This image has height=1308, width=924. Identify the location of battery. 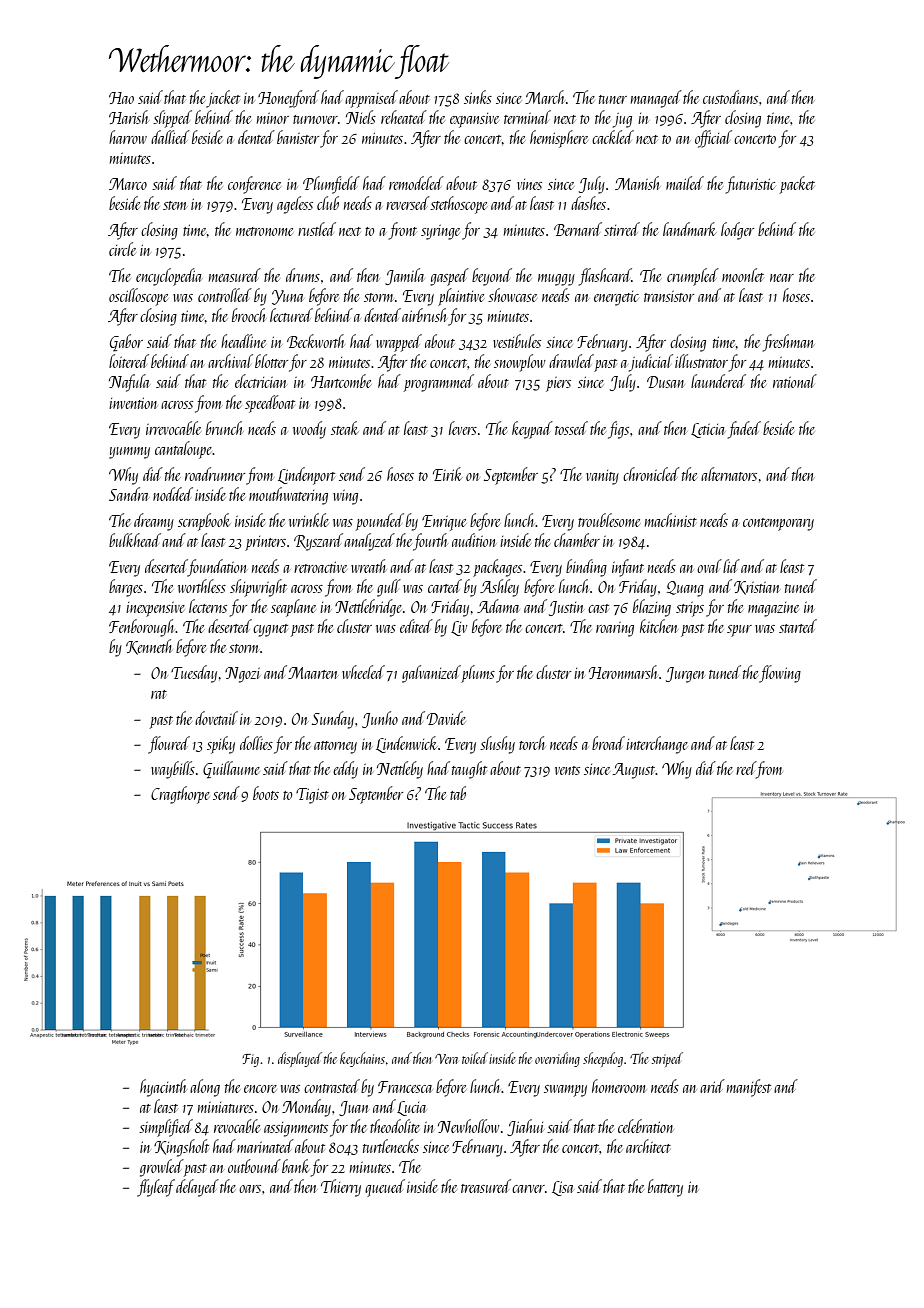
(665, 1188).
